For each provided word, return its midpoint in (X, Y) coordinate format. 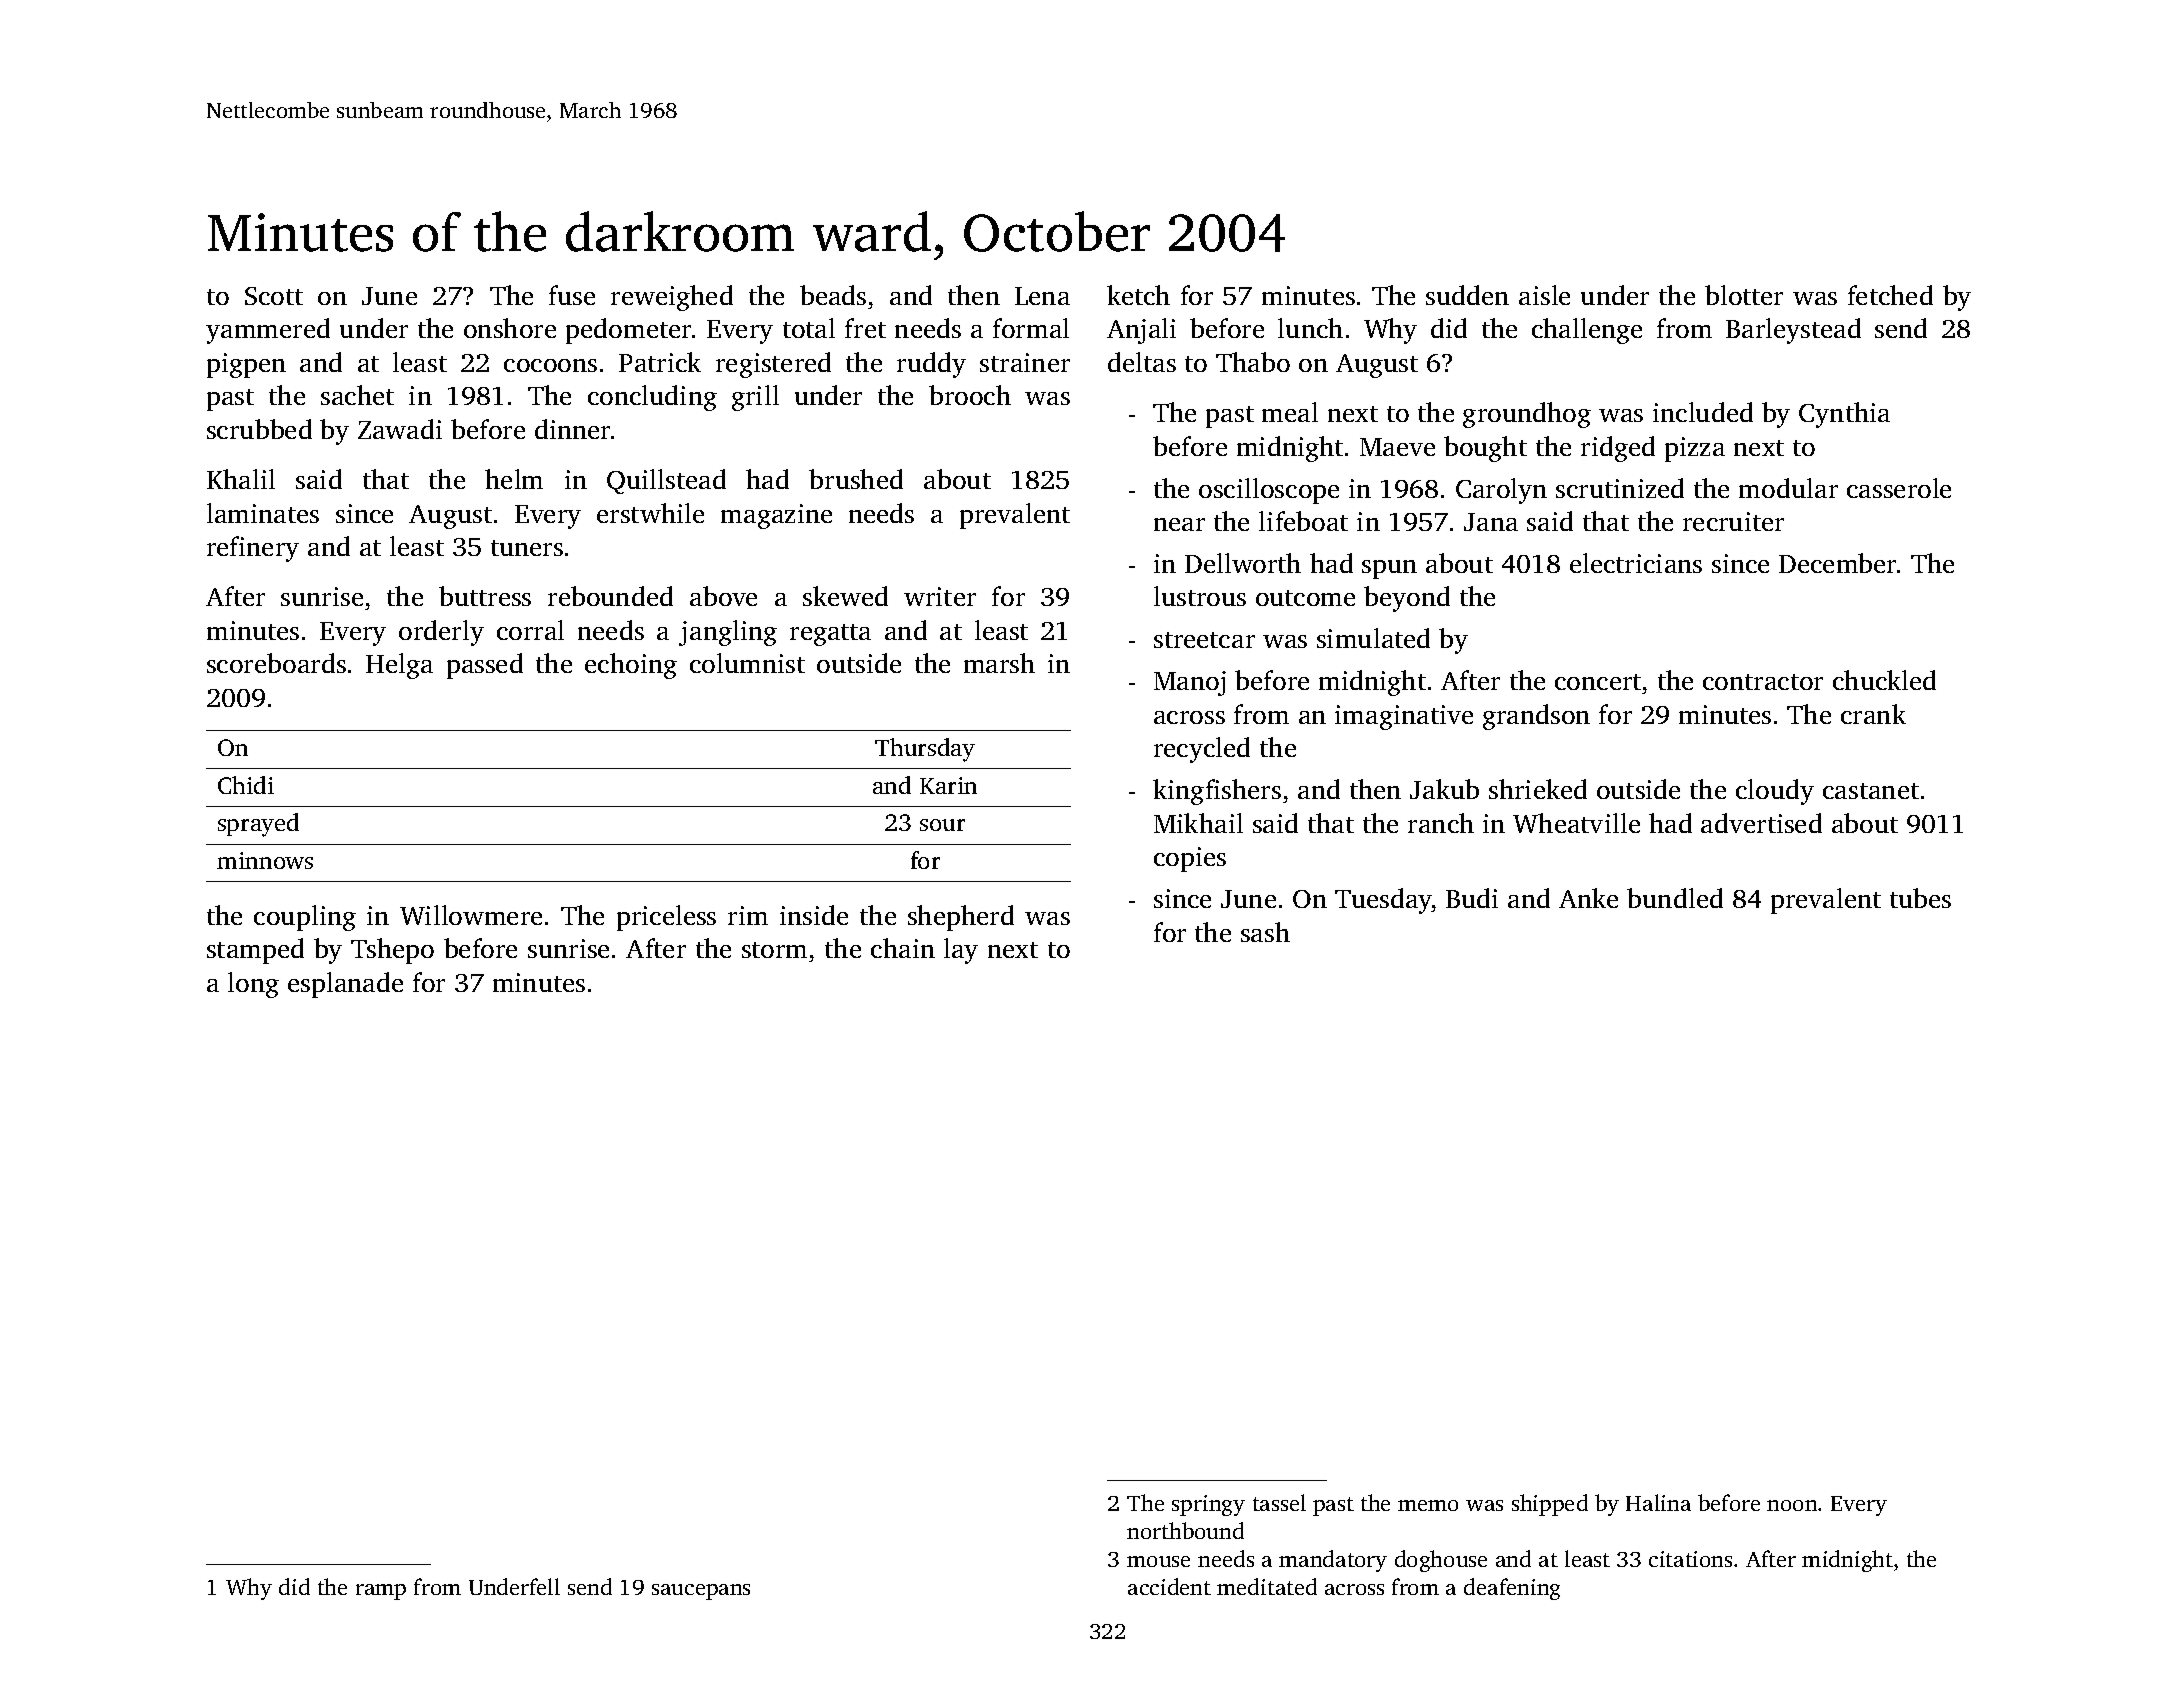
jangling (728, 633)
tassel (1279, 1502)
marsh (999, 663)
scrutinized (1620, 488)
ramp (381, 1592)
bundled (1675, 898)
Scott (274, 296)
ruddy (931, 365)
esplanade (345, 985)
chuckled (1884, 680)
